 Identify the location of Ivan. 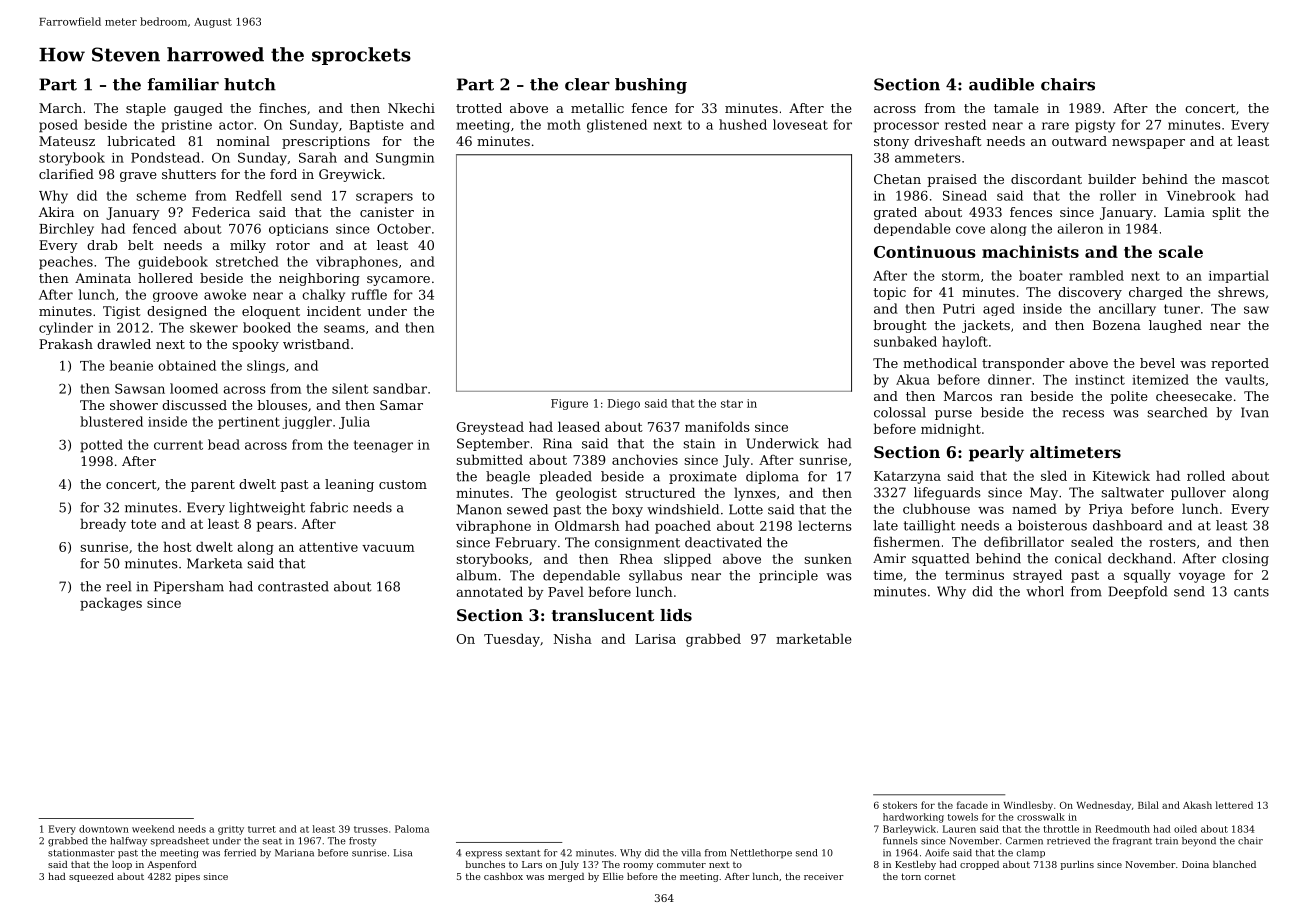
(1255, 412).
